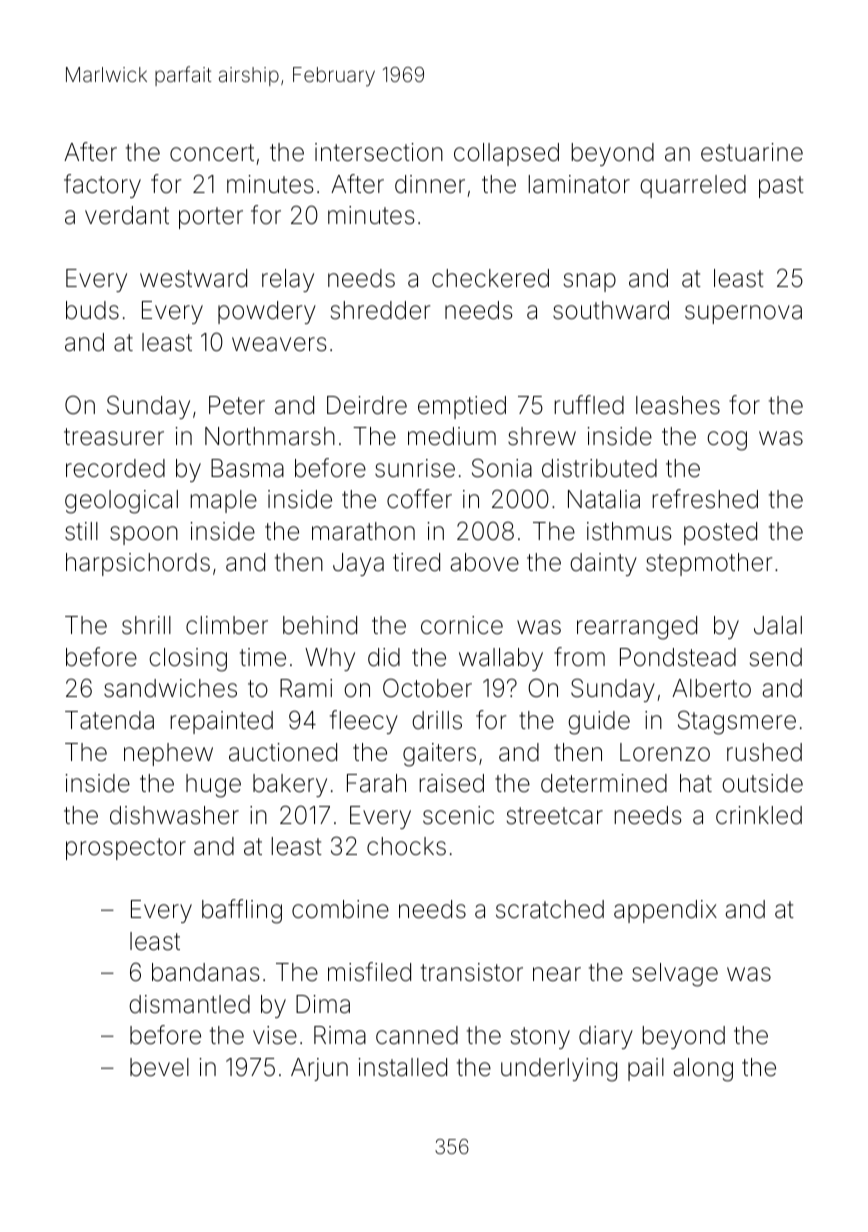 The height and width of the screenshot is (1232, 868). Describe the element at coordinates (379, 152) in the screenshot. I see `intersection` at that location.
